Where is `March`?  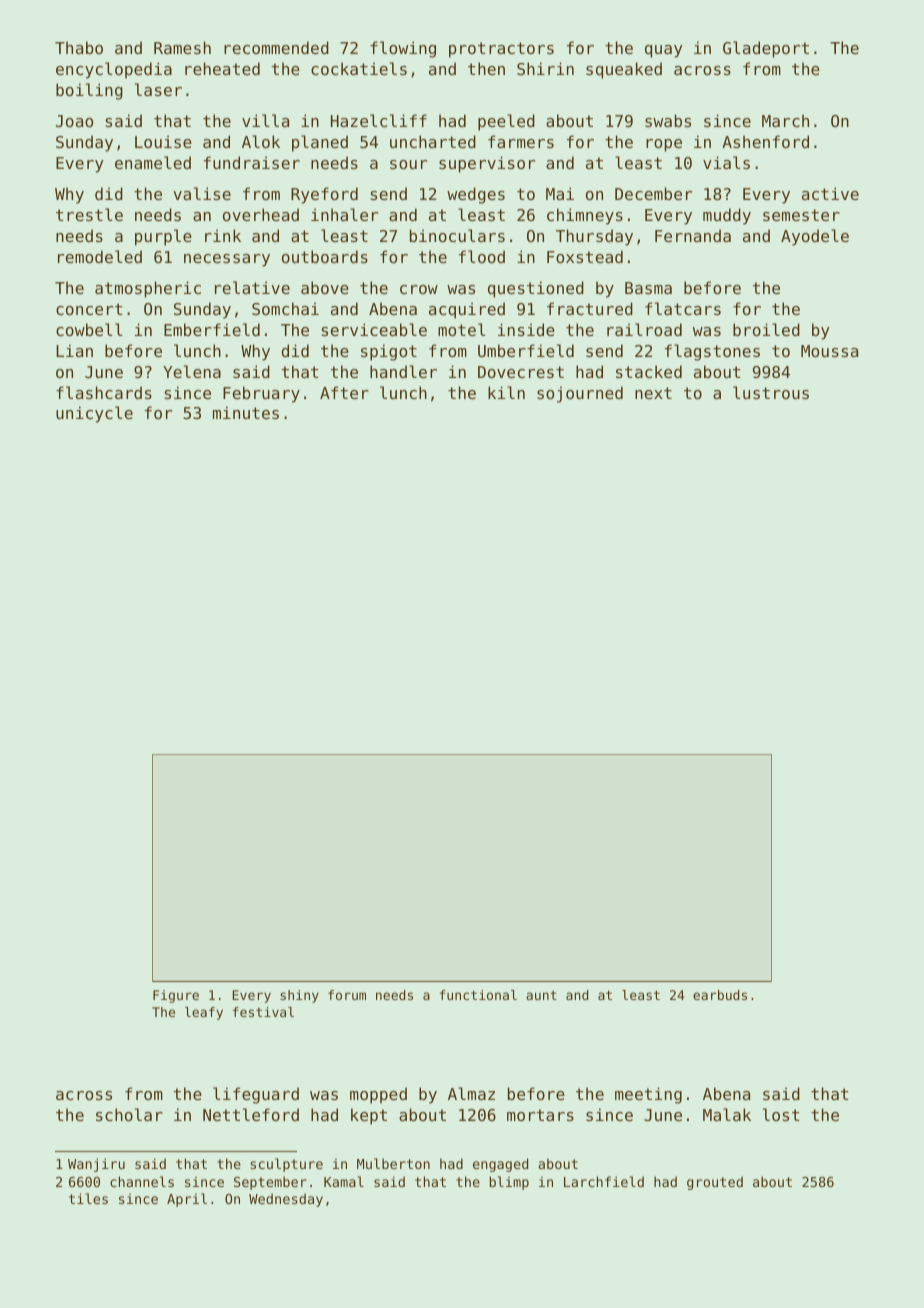
March is located at coordinates (785, 120).
